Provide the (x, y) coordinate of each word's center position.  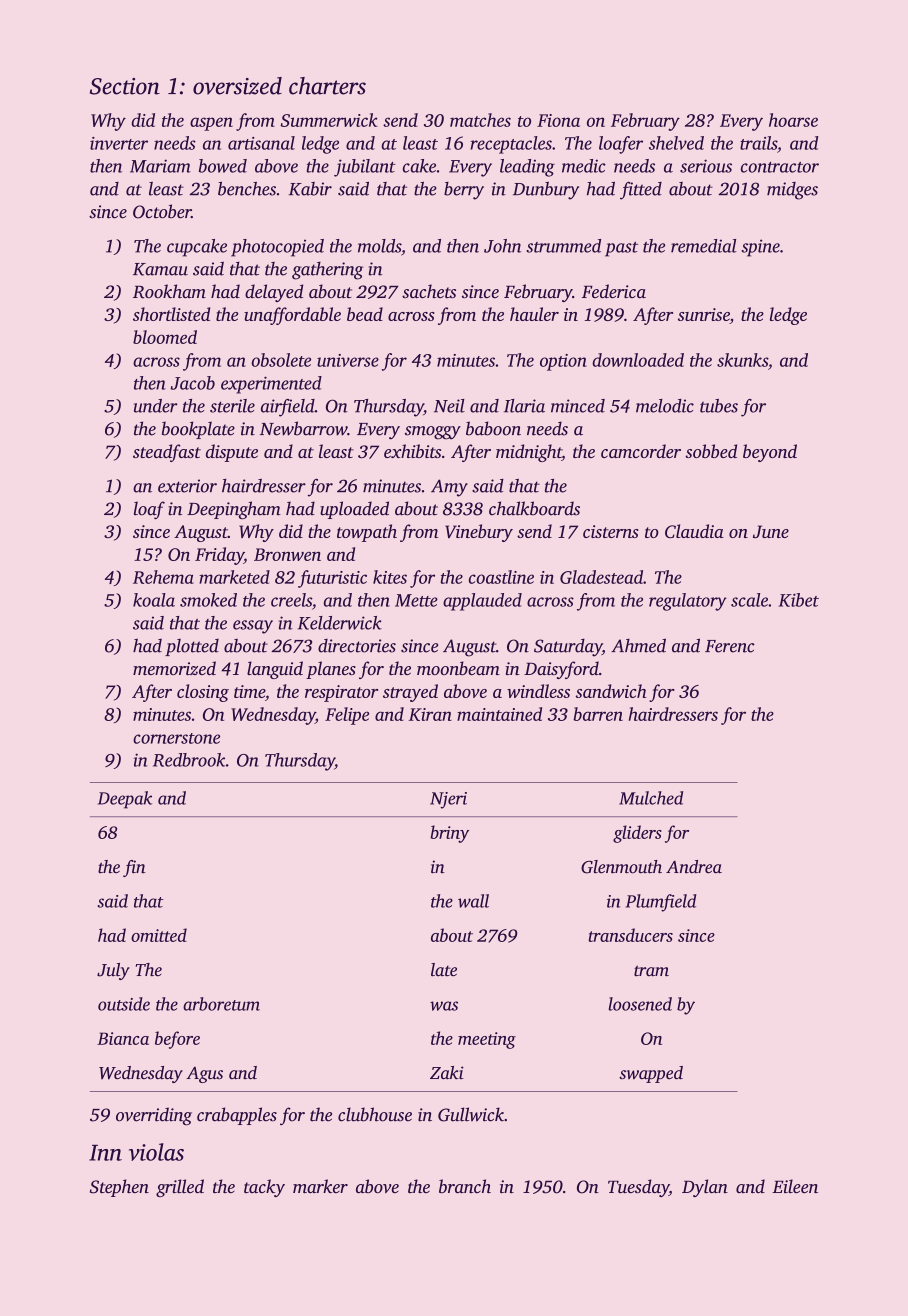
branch (465, 1186)
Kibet (799, 600)
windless (538, 691)
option (563, 362)
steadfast (167, 453)
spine (761, 248)
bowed (223, 166)
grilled (180, 1188)
